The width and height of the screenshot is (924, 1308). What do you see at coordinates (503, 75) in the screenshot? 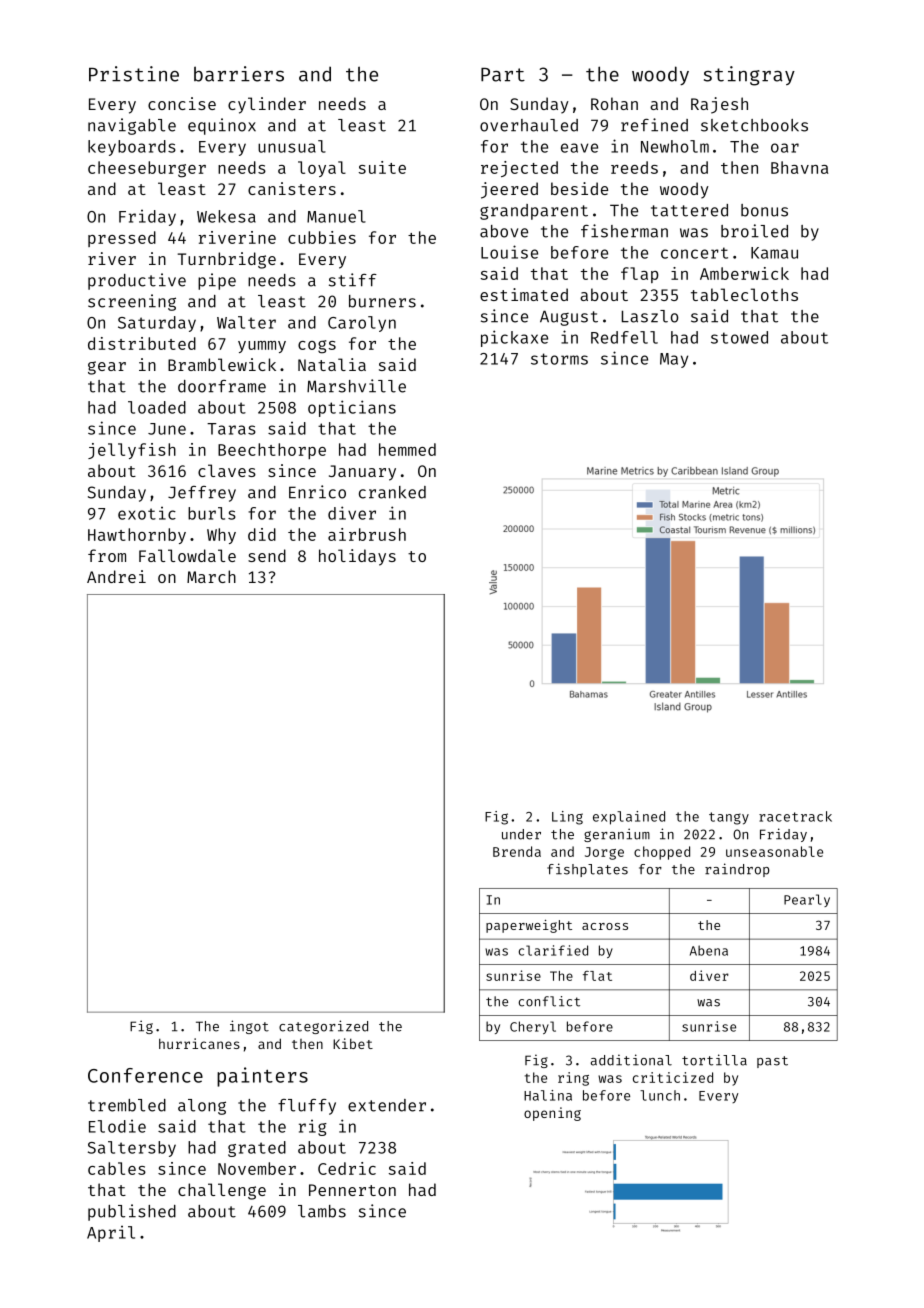
I see `Part` at bounding box center [503, 75].
